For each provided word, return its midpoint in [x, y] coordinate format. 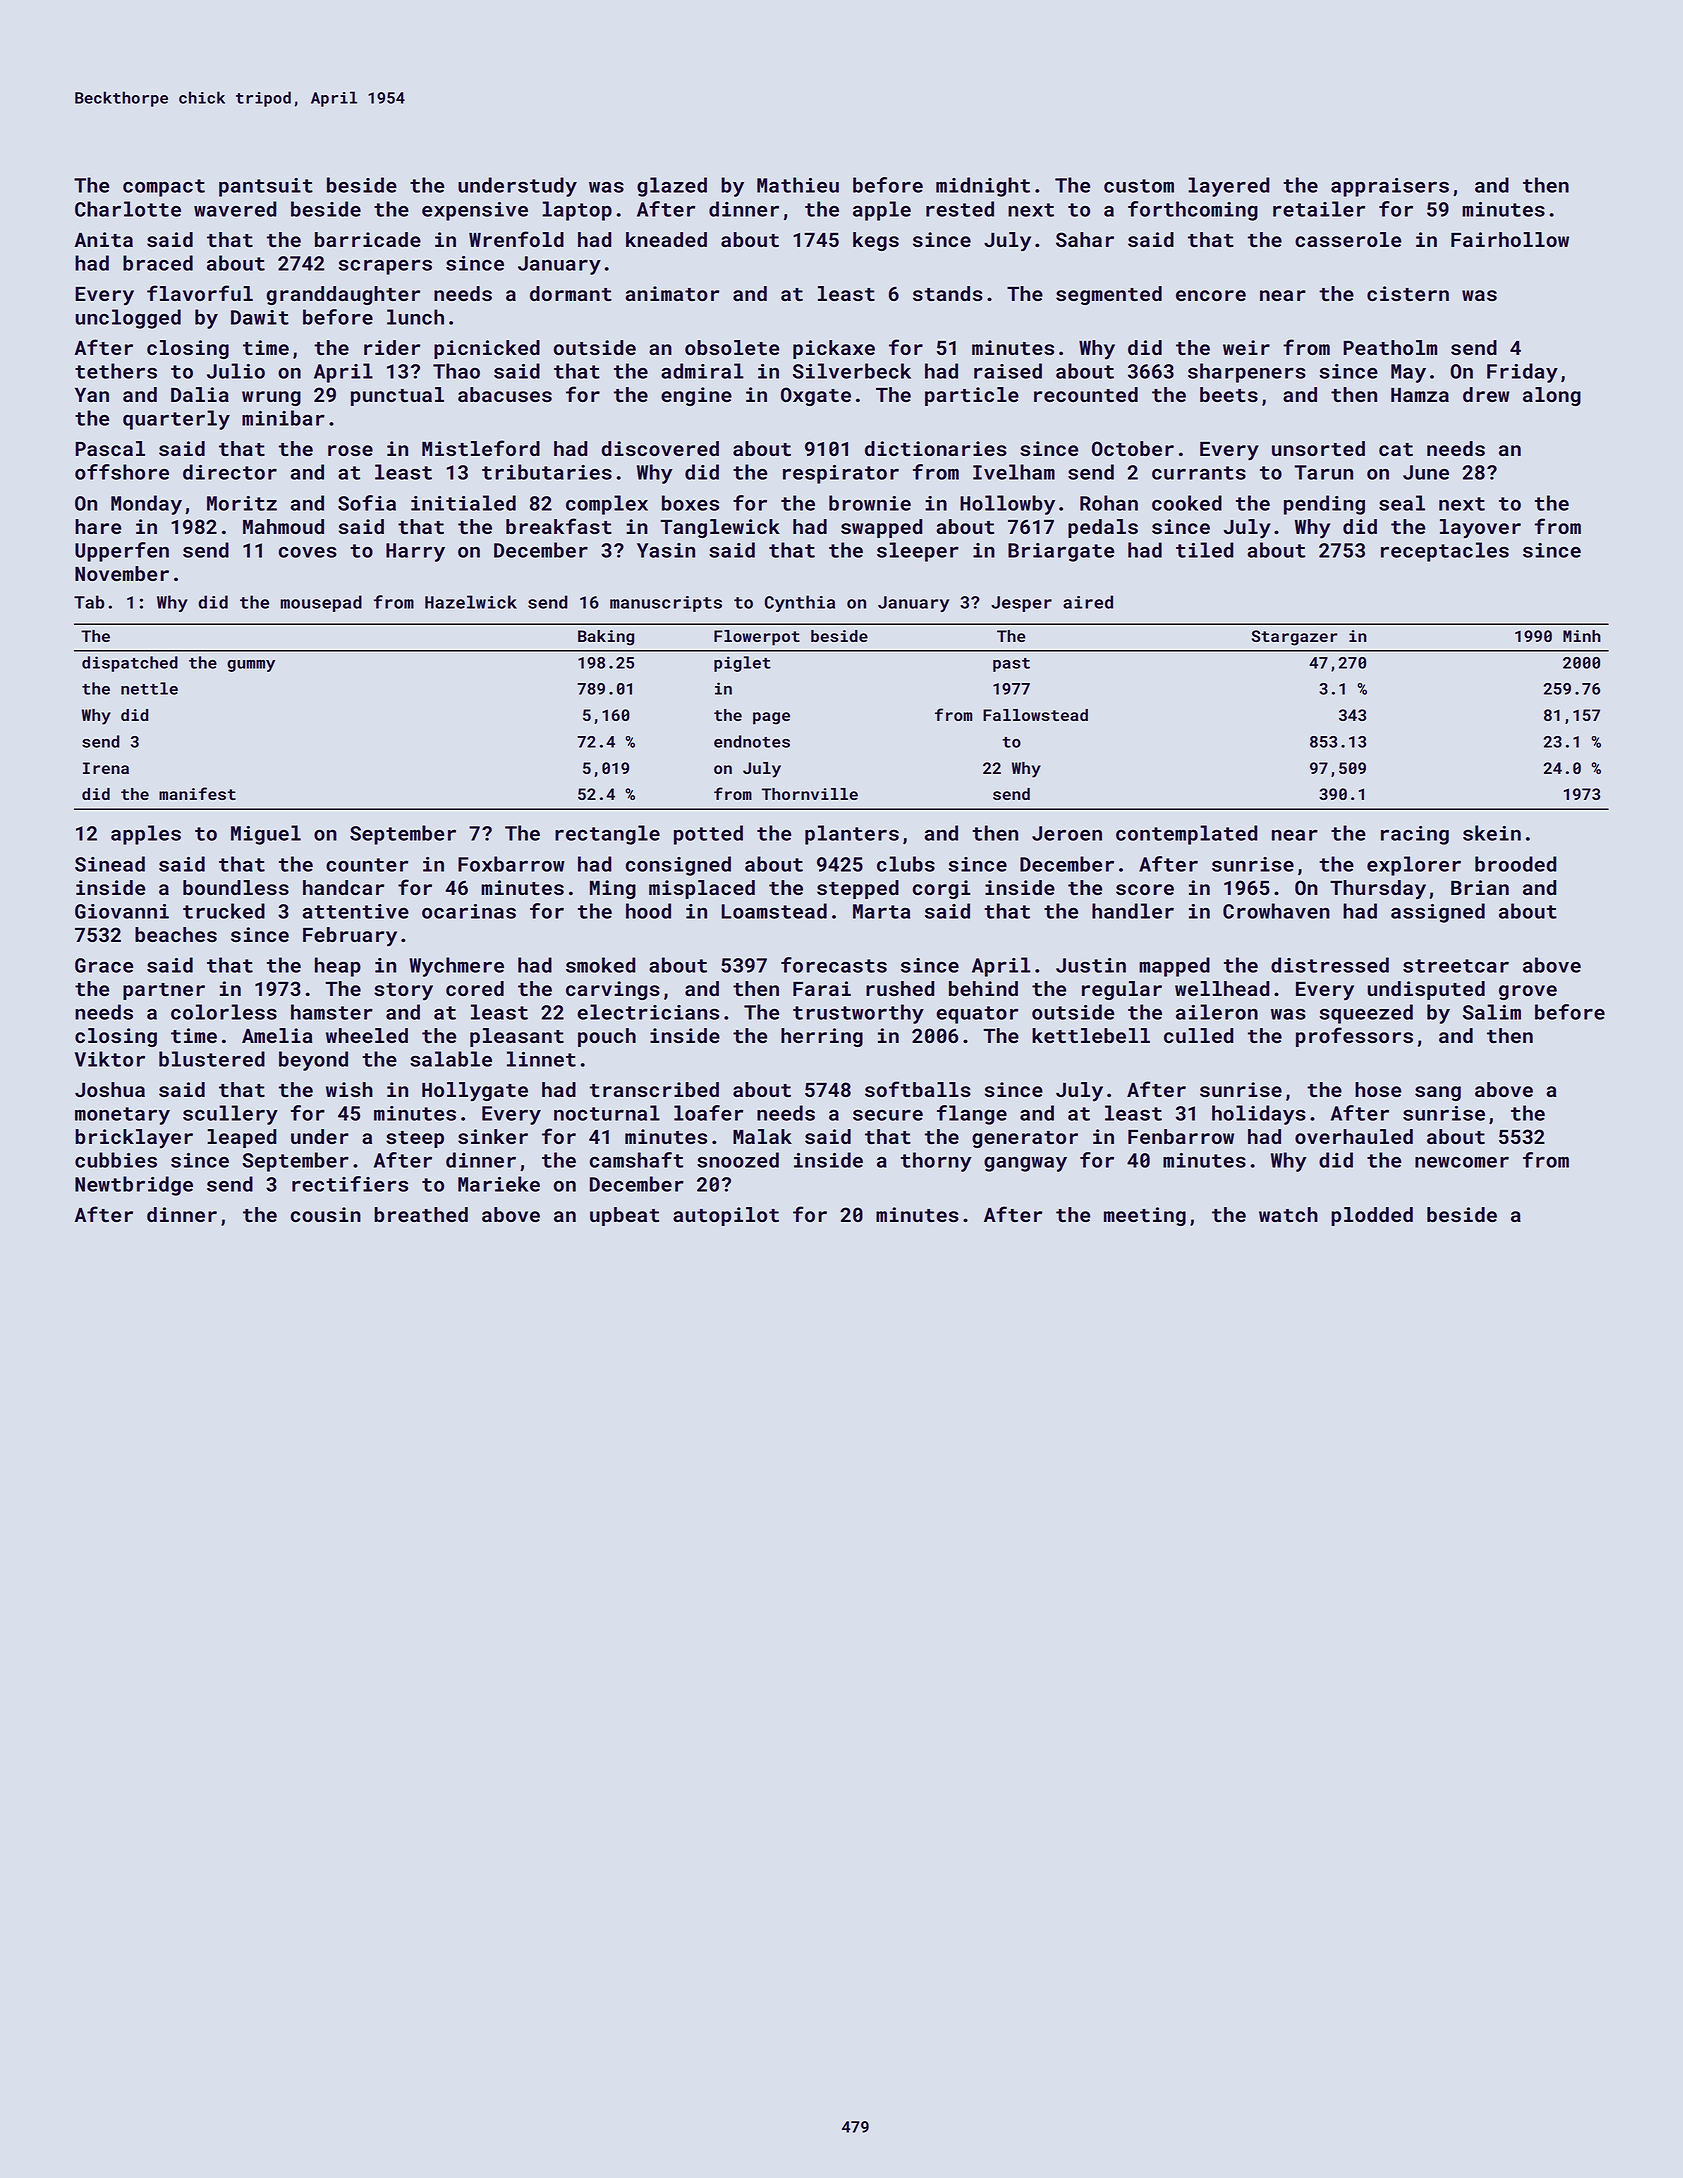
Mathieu [798, 185]
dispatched [130, 664]
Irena [106, 768]
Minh [1582, 636]
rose [350, 450]
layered [1229, 187]
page [771, 718]
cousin [326, 1214]
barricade [368, 239]
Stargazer [1295, 638]
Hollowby [1007, 505]
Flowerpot [757, 638]
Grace [104, 965]
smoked [601, 965]
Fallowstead [1035, 715]
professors [1354, 1037]
